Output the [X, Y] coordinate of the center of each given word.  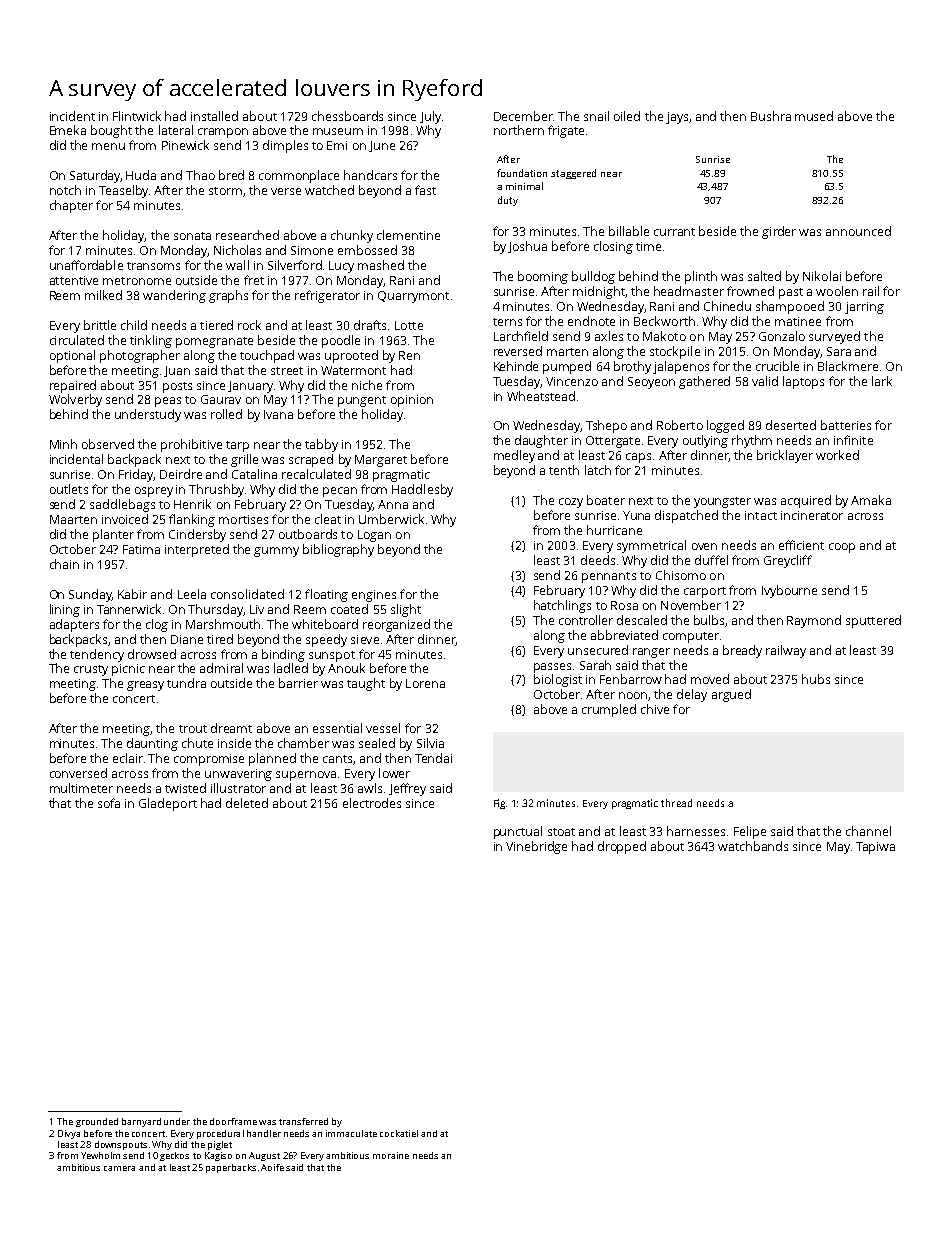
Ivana [278, 414]
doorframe [233, 1121]
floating [326, 595]
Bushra [771, 116]
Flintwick [137, 116]
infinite [853, 440]
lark [882, 381]
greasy [145, 686]
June [382, 146]
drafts [370, 325]
